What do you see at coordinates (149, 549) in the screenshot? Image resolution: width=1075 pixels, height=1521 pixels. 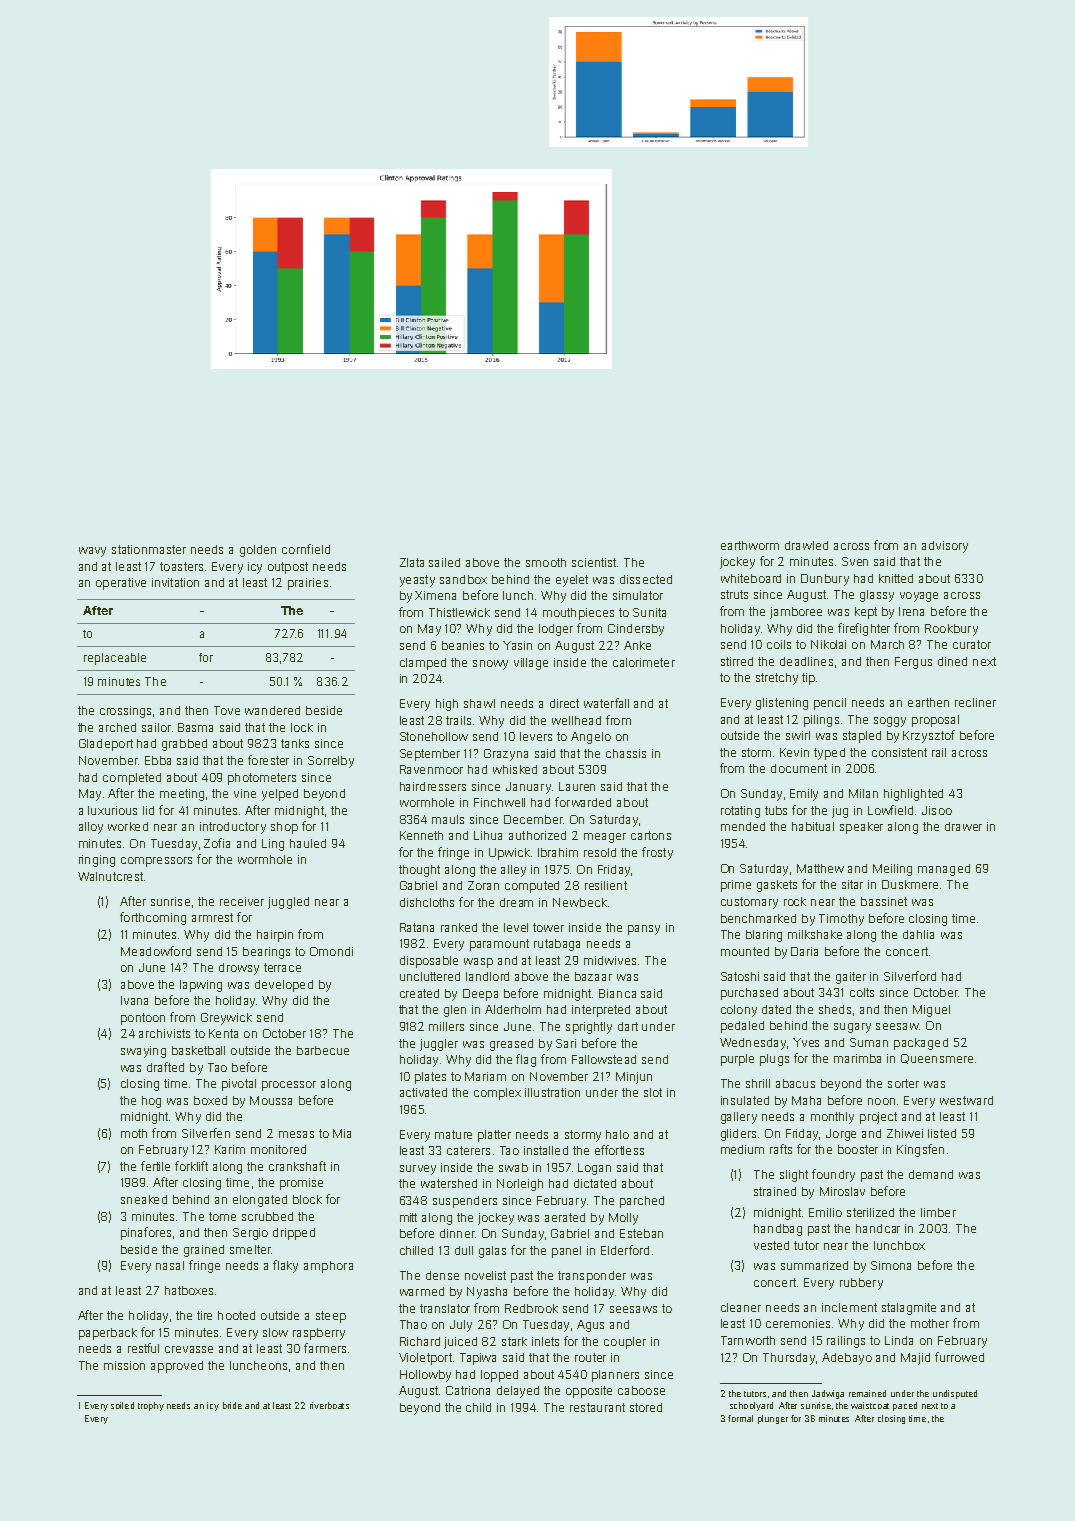 I see `stationmaster` at bounding box center [149, 549].
